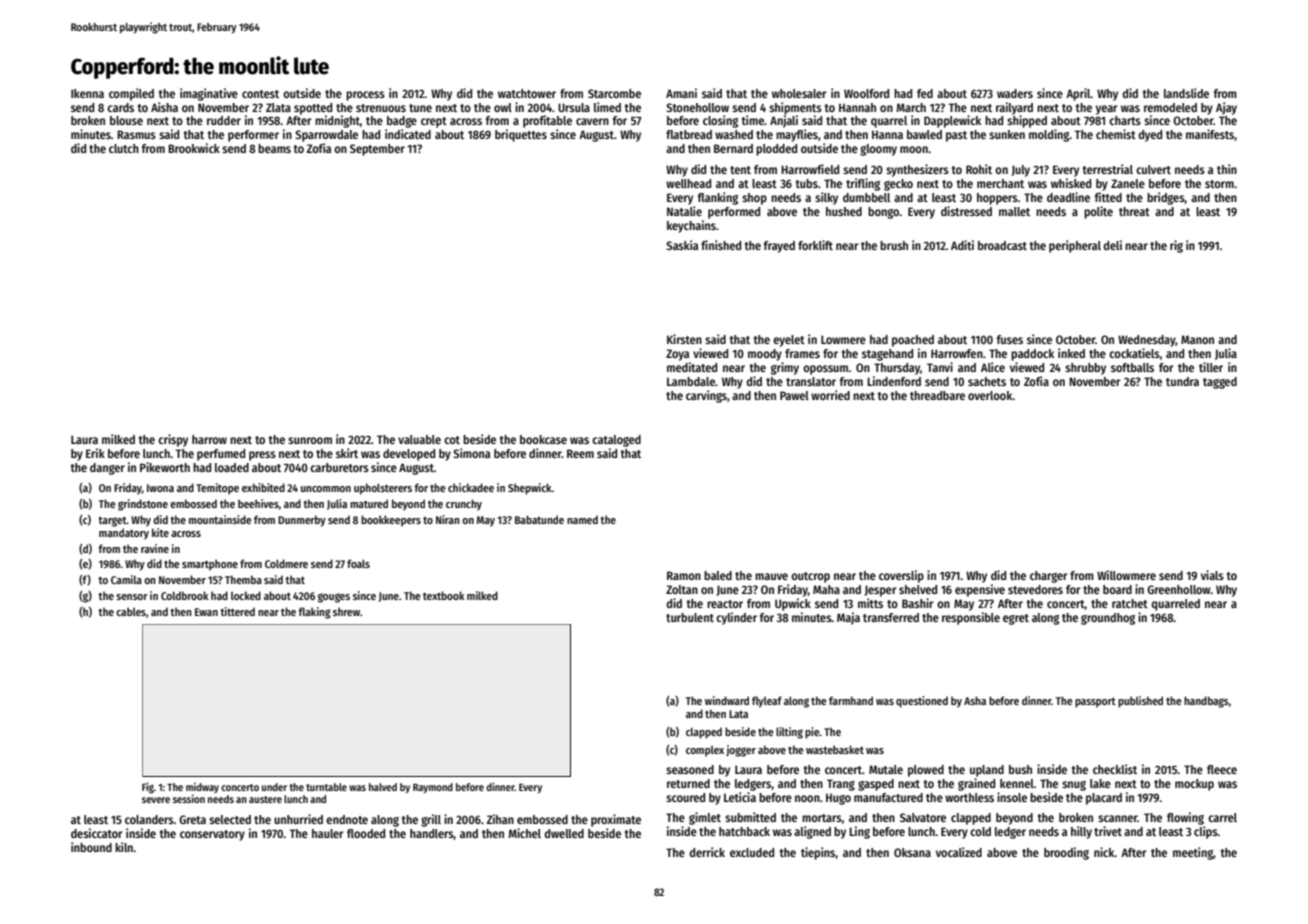 This image has width=1308, height=924. What do you see at coordinates (1222, 769) in the image?
I see `fleece` at bounding box center [1222, 769].
